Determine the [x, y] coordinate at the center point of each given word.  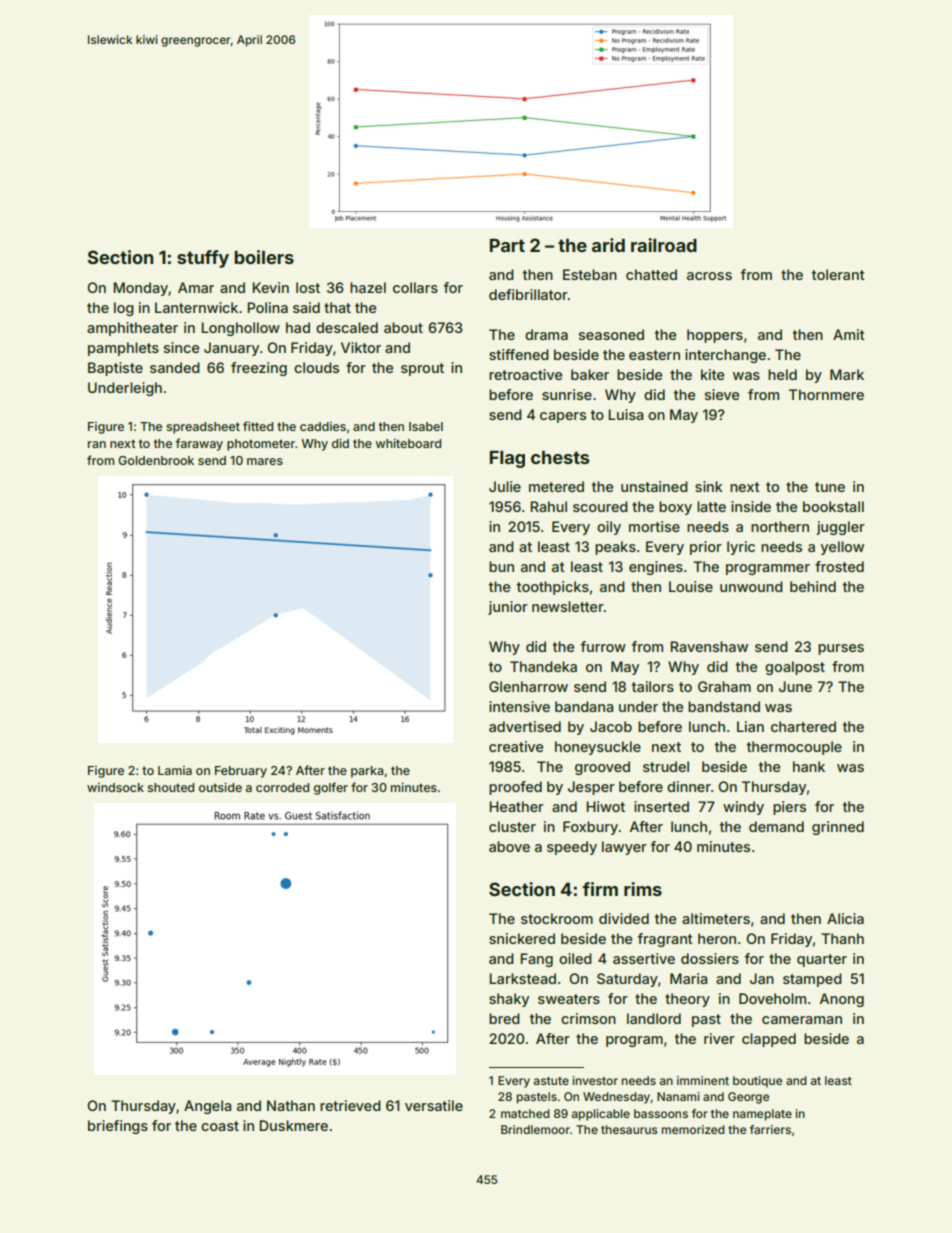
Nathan [291, 1105]
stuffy [203, 259]
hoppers [715, 336]
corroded [282, 787]
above [509, 846]
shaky [509, 1000]
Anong [842, 1000]
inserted [661, 806]
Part [507, 245]
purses [841, 649]
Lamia [175, 770]
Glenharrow [528, 686]
